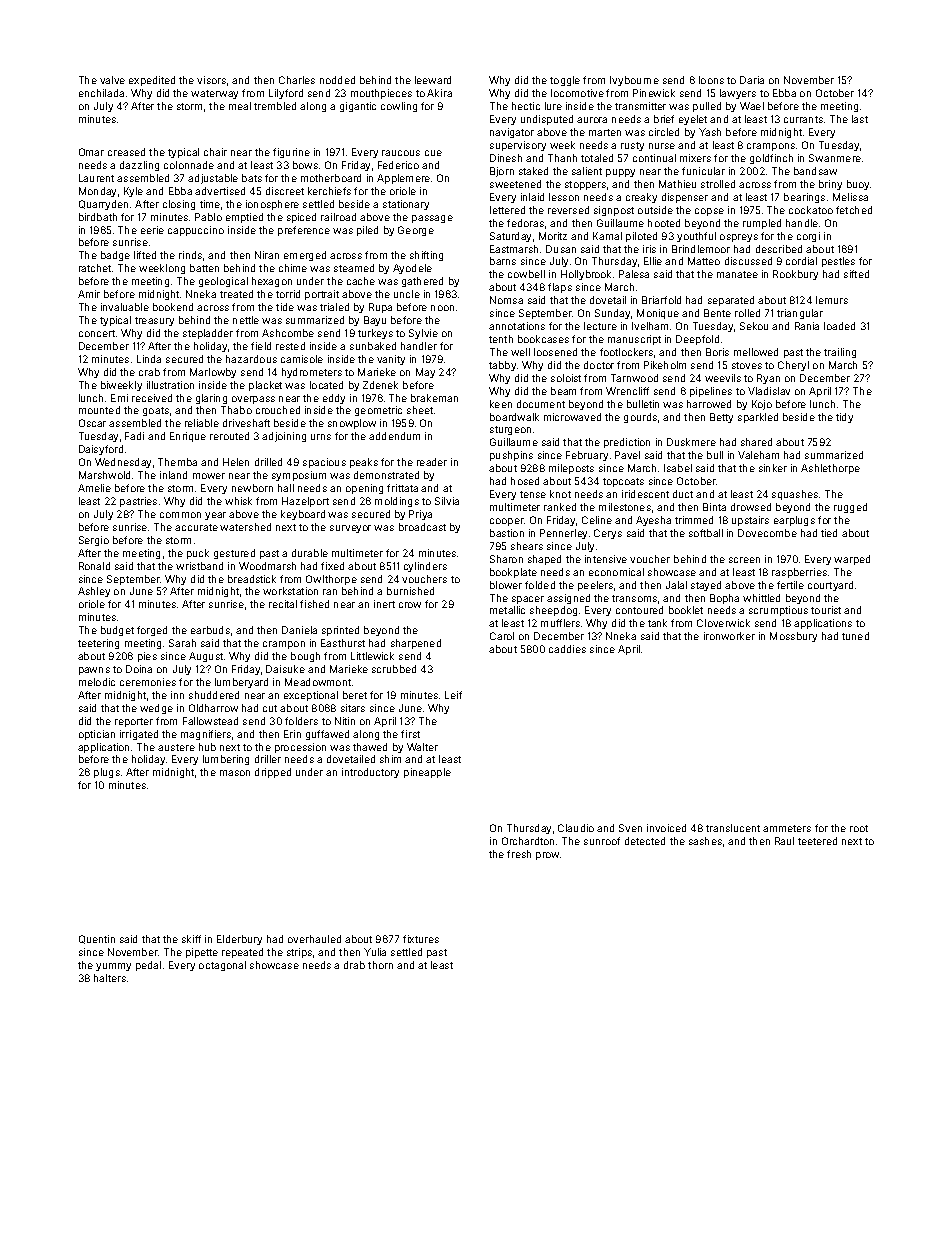 Image resolution: width=952 pixels, height=1233 pixels. Describe the element at coordinates (421, 939) in the document. I see `fixtures` at that location.
